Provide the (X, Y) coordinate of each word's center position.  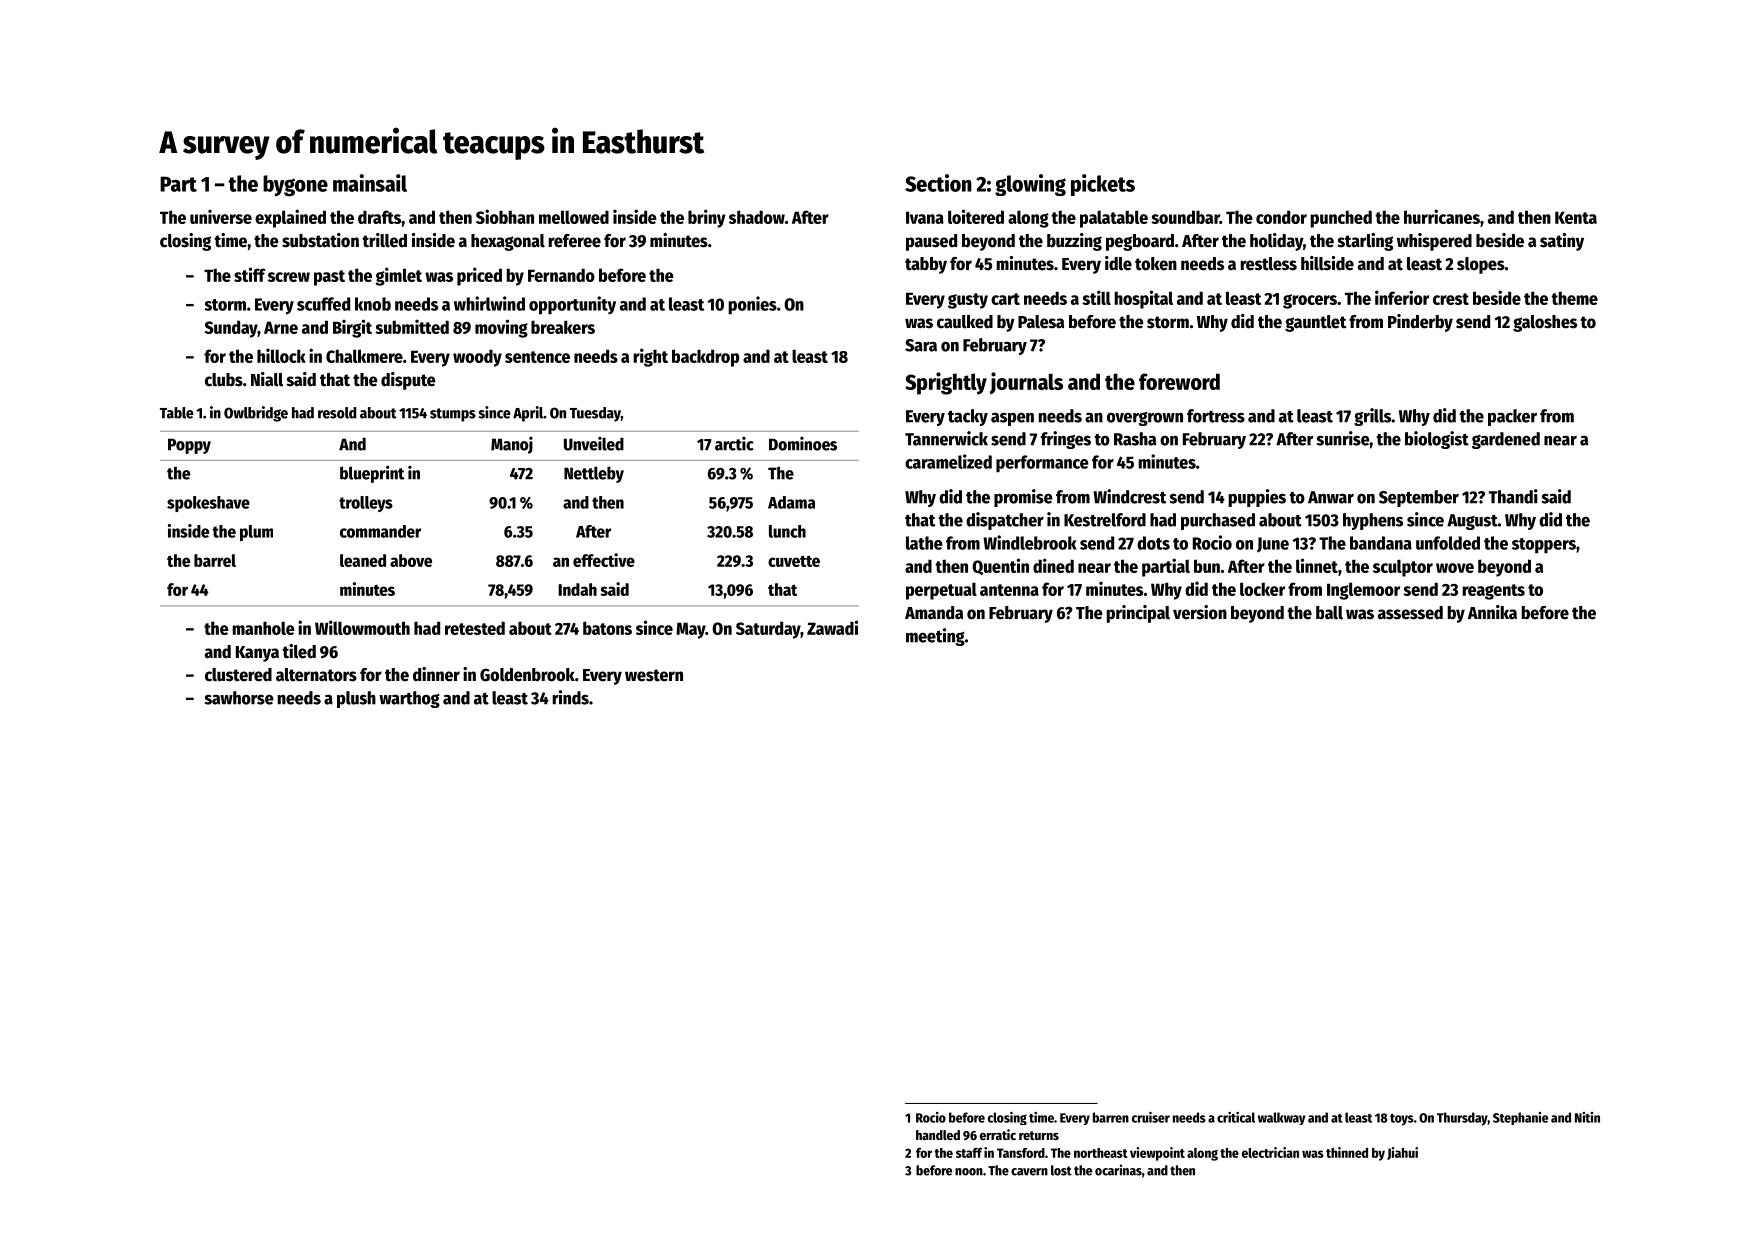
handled (938, 1135)
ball (1329, 613)
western (654, 675)
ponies (752, 305)
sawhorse (239, 698)
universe (221, 216)
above (411, 560)
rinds (570, 697)
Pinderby (1420, 323)
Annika (1492, 612)
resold (337, 413)
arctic (734, 444)
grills (1372, 417)
